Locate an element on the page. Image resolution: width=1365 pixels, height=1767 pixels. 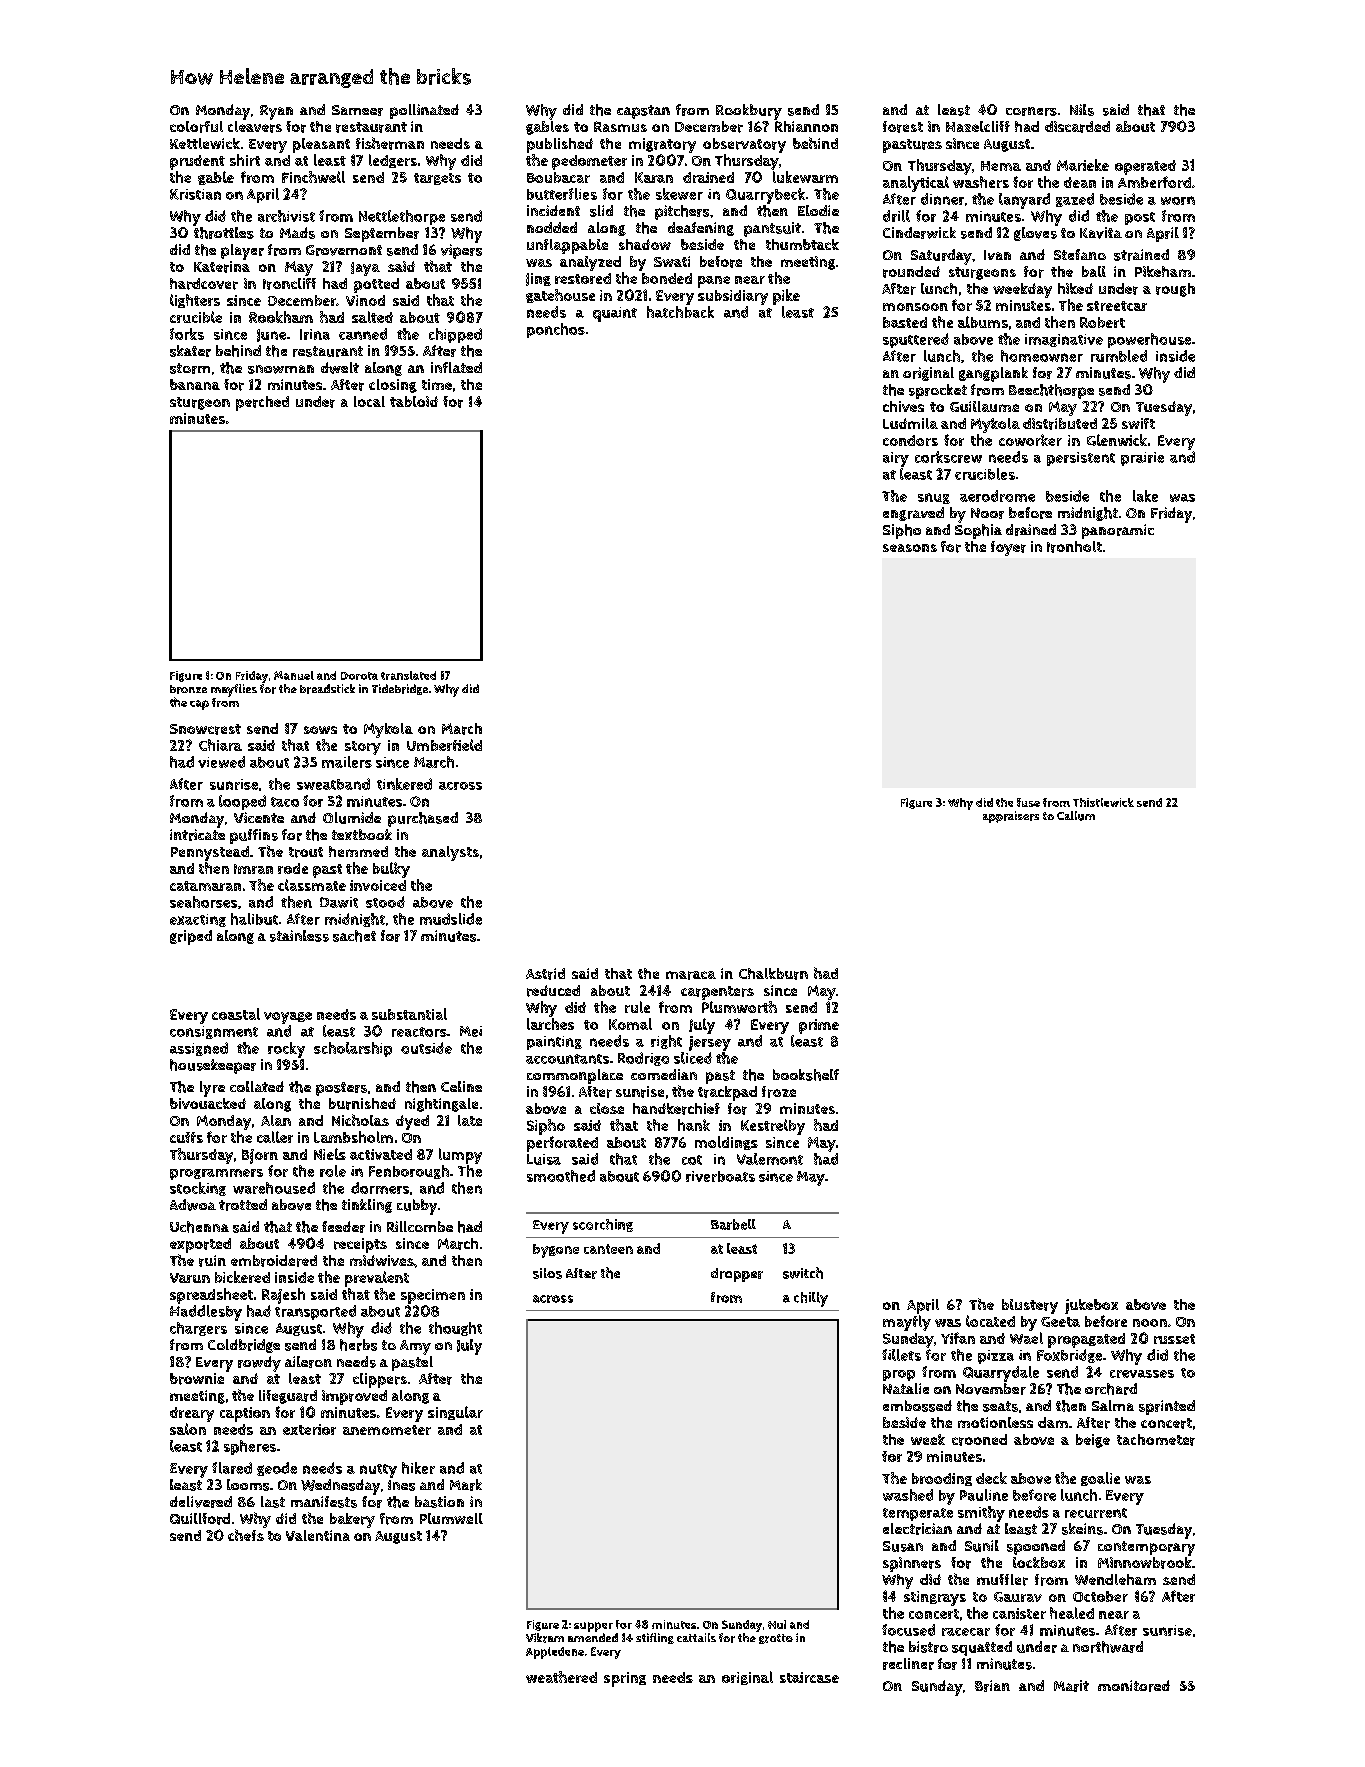
sputtered is located at coordinates (916, 340).
